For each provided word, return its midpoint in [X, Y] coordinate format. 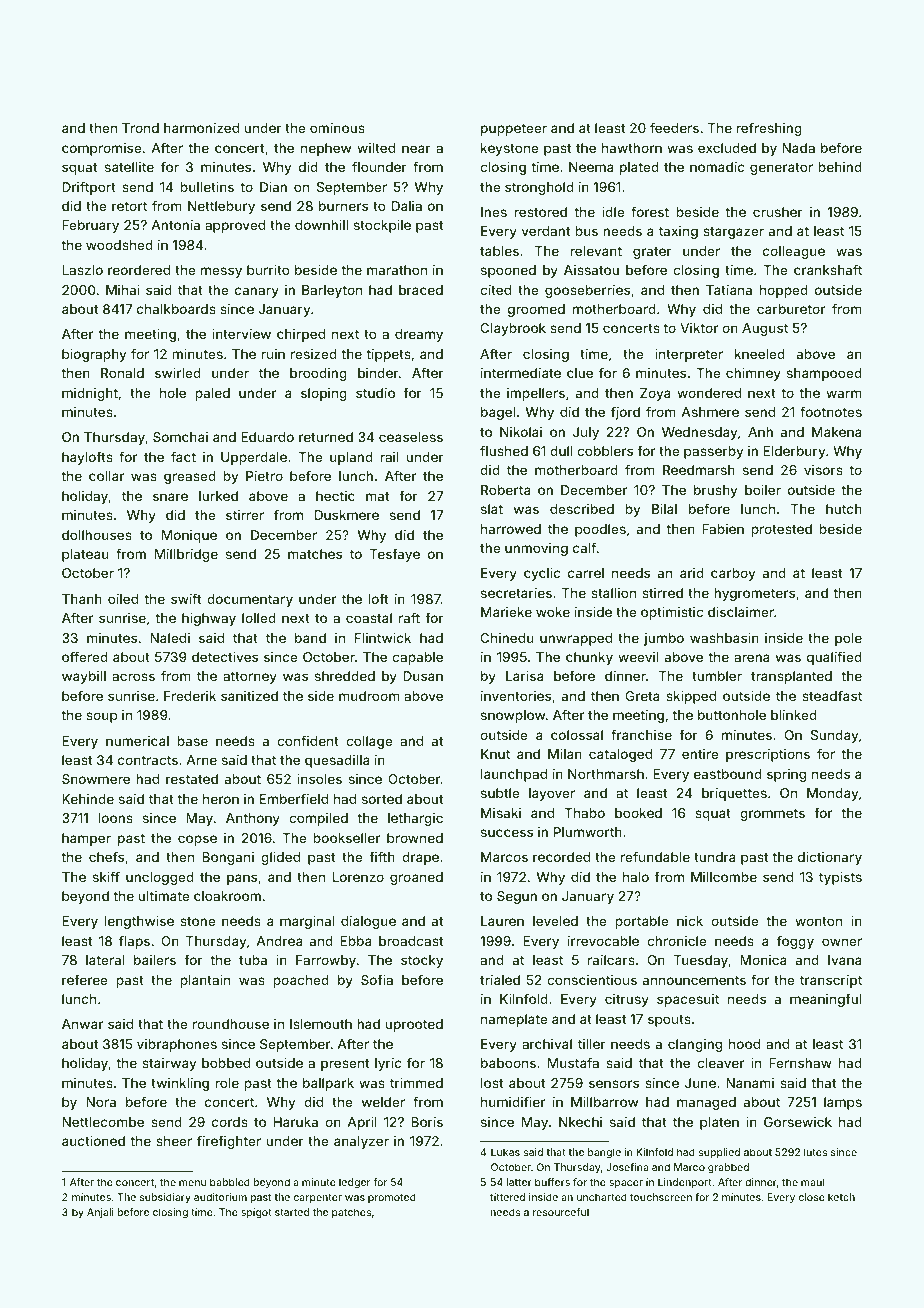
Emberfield [294, 798]
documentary [250, 600]
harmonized [201, 128]
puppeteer [514, 130]
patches [351, 1213]
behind [840, 167]
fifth [382, 856]
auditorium [220, 1197]
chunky [589, 658]
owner [842, 942]
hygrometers [754, 594]
